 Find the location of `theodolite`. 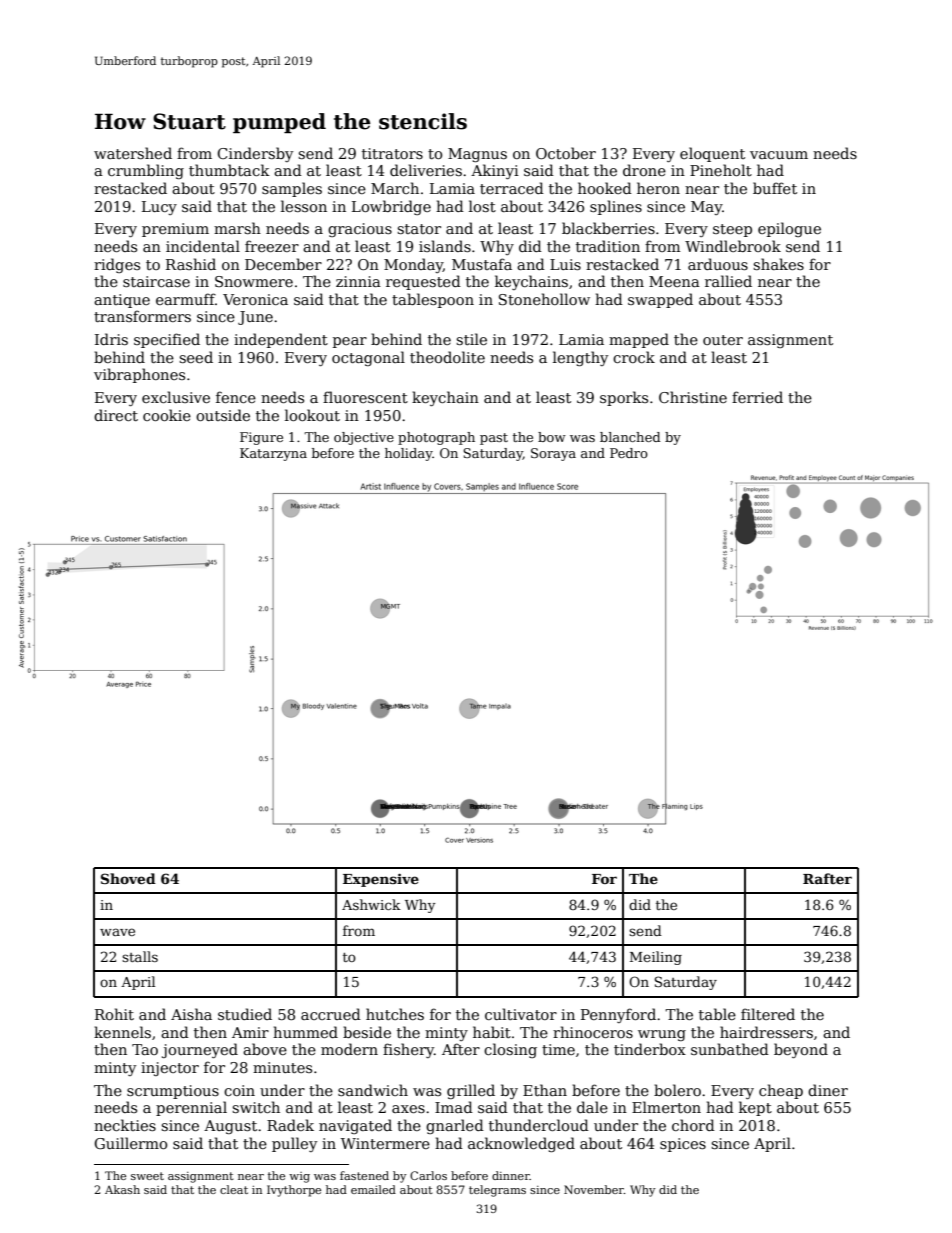

theodolite is located at coordinates (447, 357).
